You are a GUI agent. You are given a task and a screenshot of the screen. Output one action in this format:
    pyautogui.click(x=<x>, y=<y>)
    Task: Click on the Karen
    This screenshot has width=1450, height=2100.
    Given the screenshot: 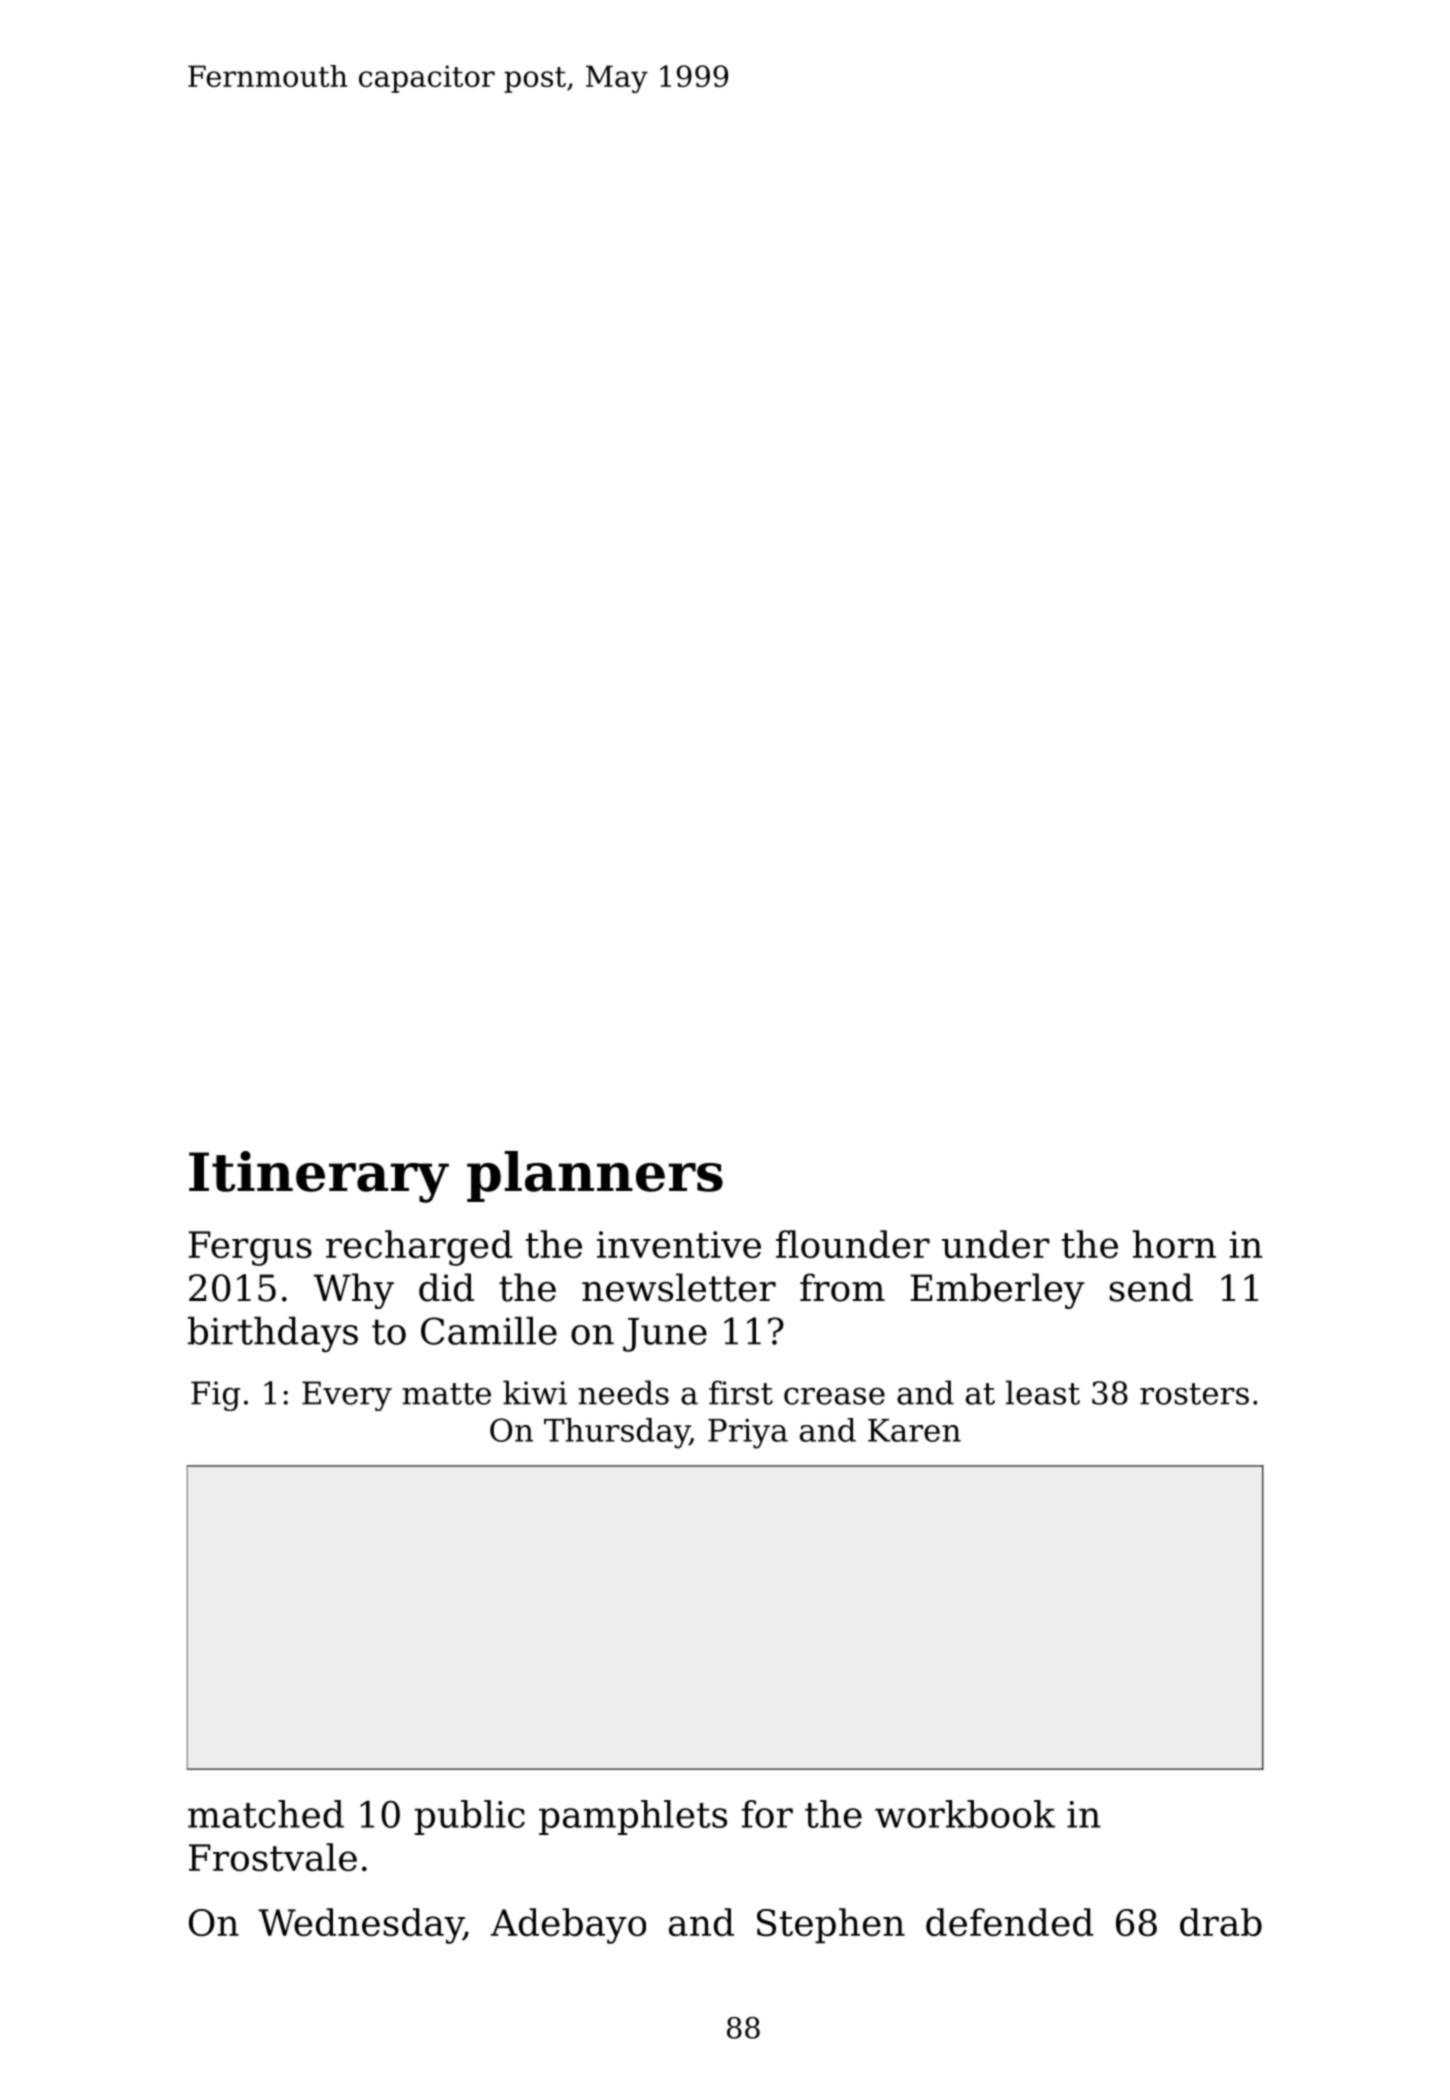 What is the action you would take?
    pyautogui.click(x=914, y=1430)
